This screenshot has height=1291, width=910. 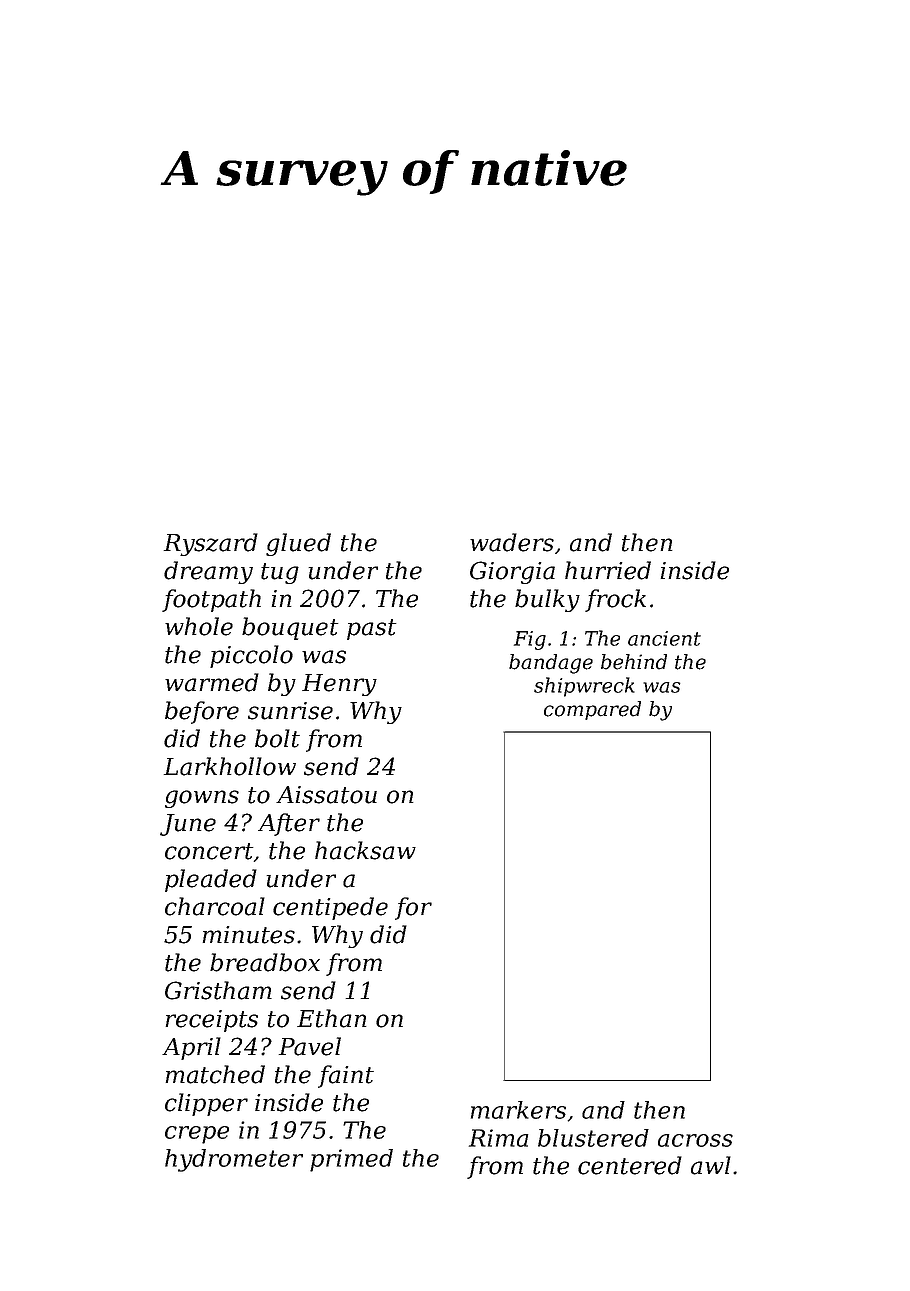 What do you see at coordinates (332, 1018) in the screenshot?
I see `Ethan` at bounding box center [332, 1018].
